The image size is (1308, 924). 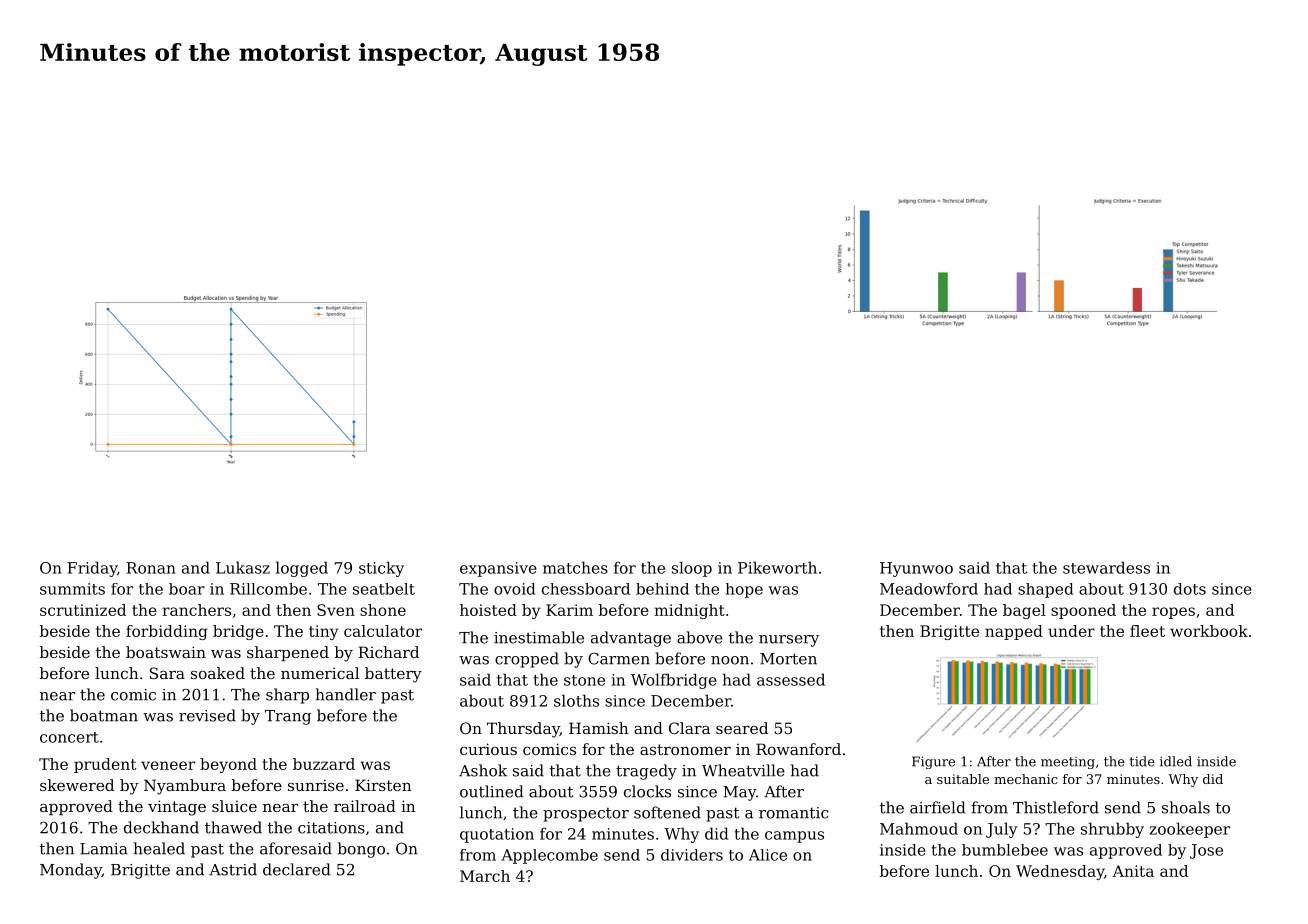 I want to click on ranchers, so click(x=196, y=610).
